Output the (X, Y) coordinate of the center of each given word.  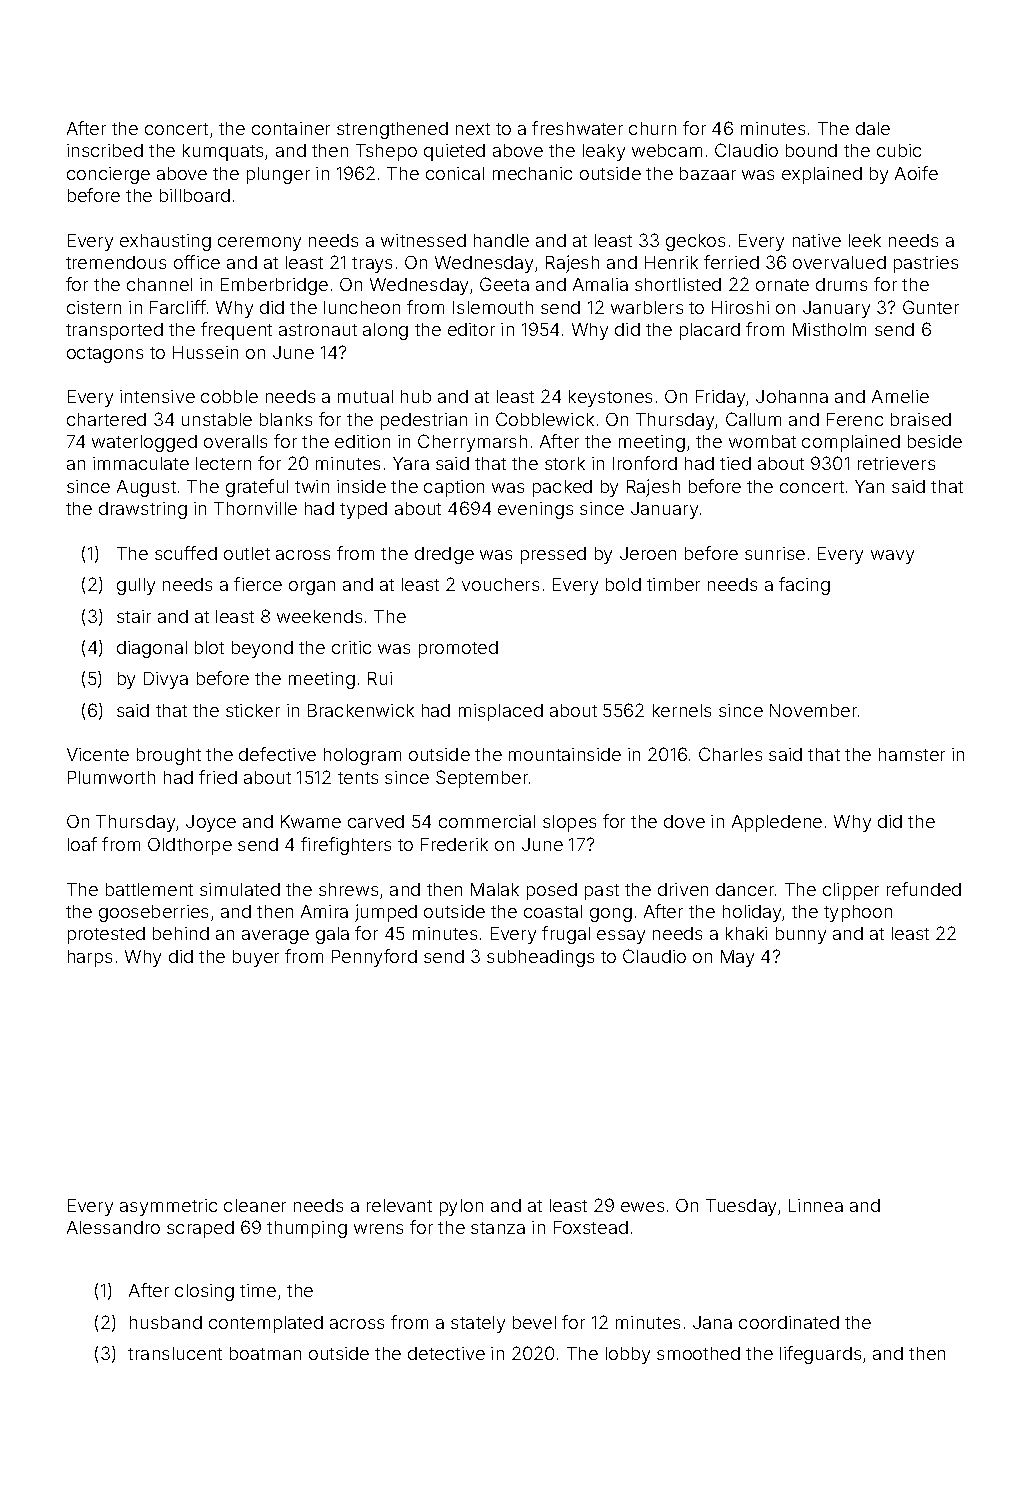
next (473, 129)
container (291, 128)
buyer (256, 958)
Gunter (931, 307)
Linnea (816, 1205)
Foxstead (591, 1227)
